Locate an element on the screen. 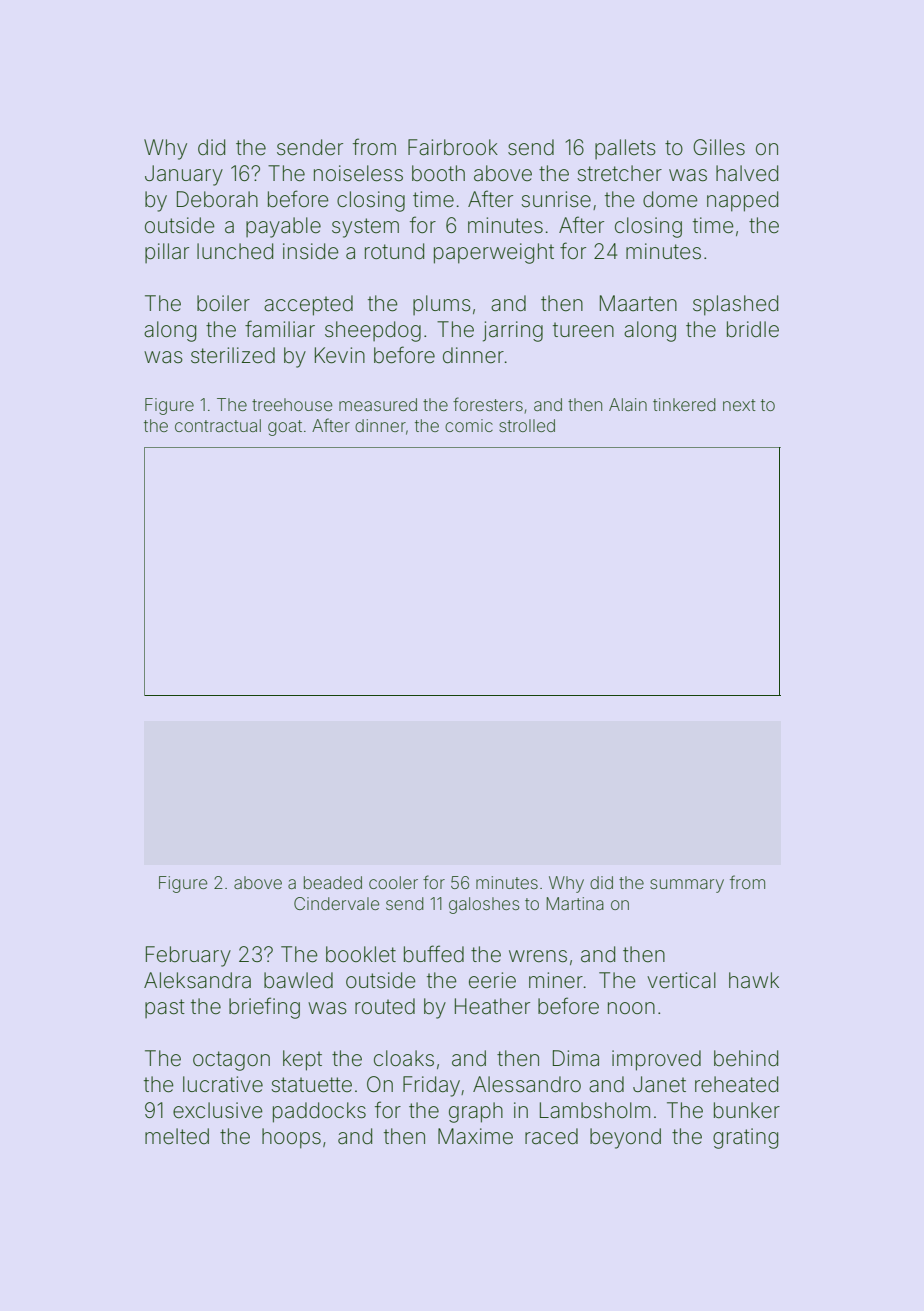 The image size is (924, 1311). February is located at coordinates (188, 956).
